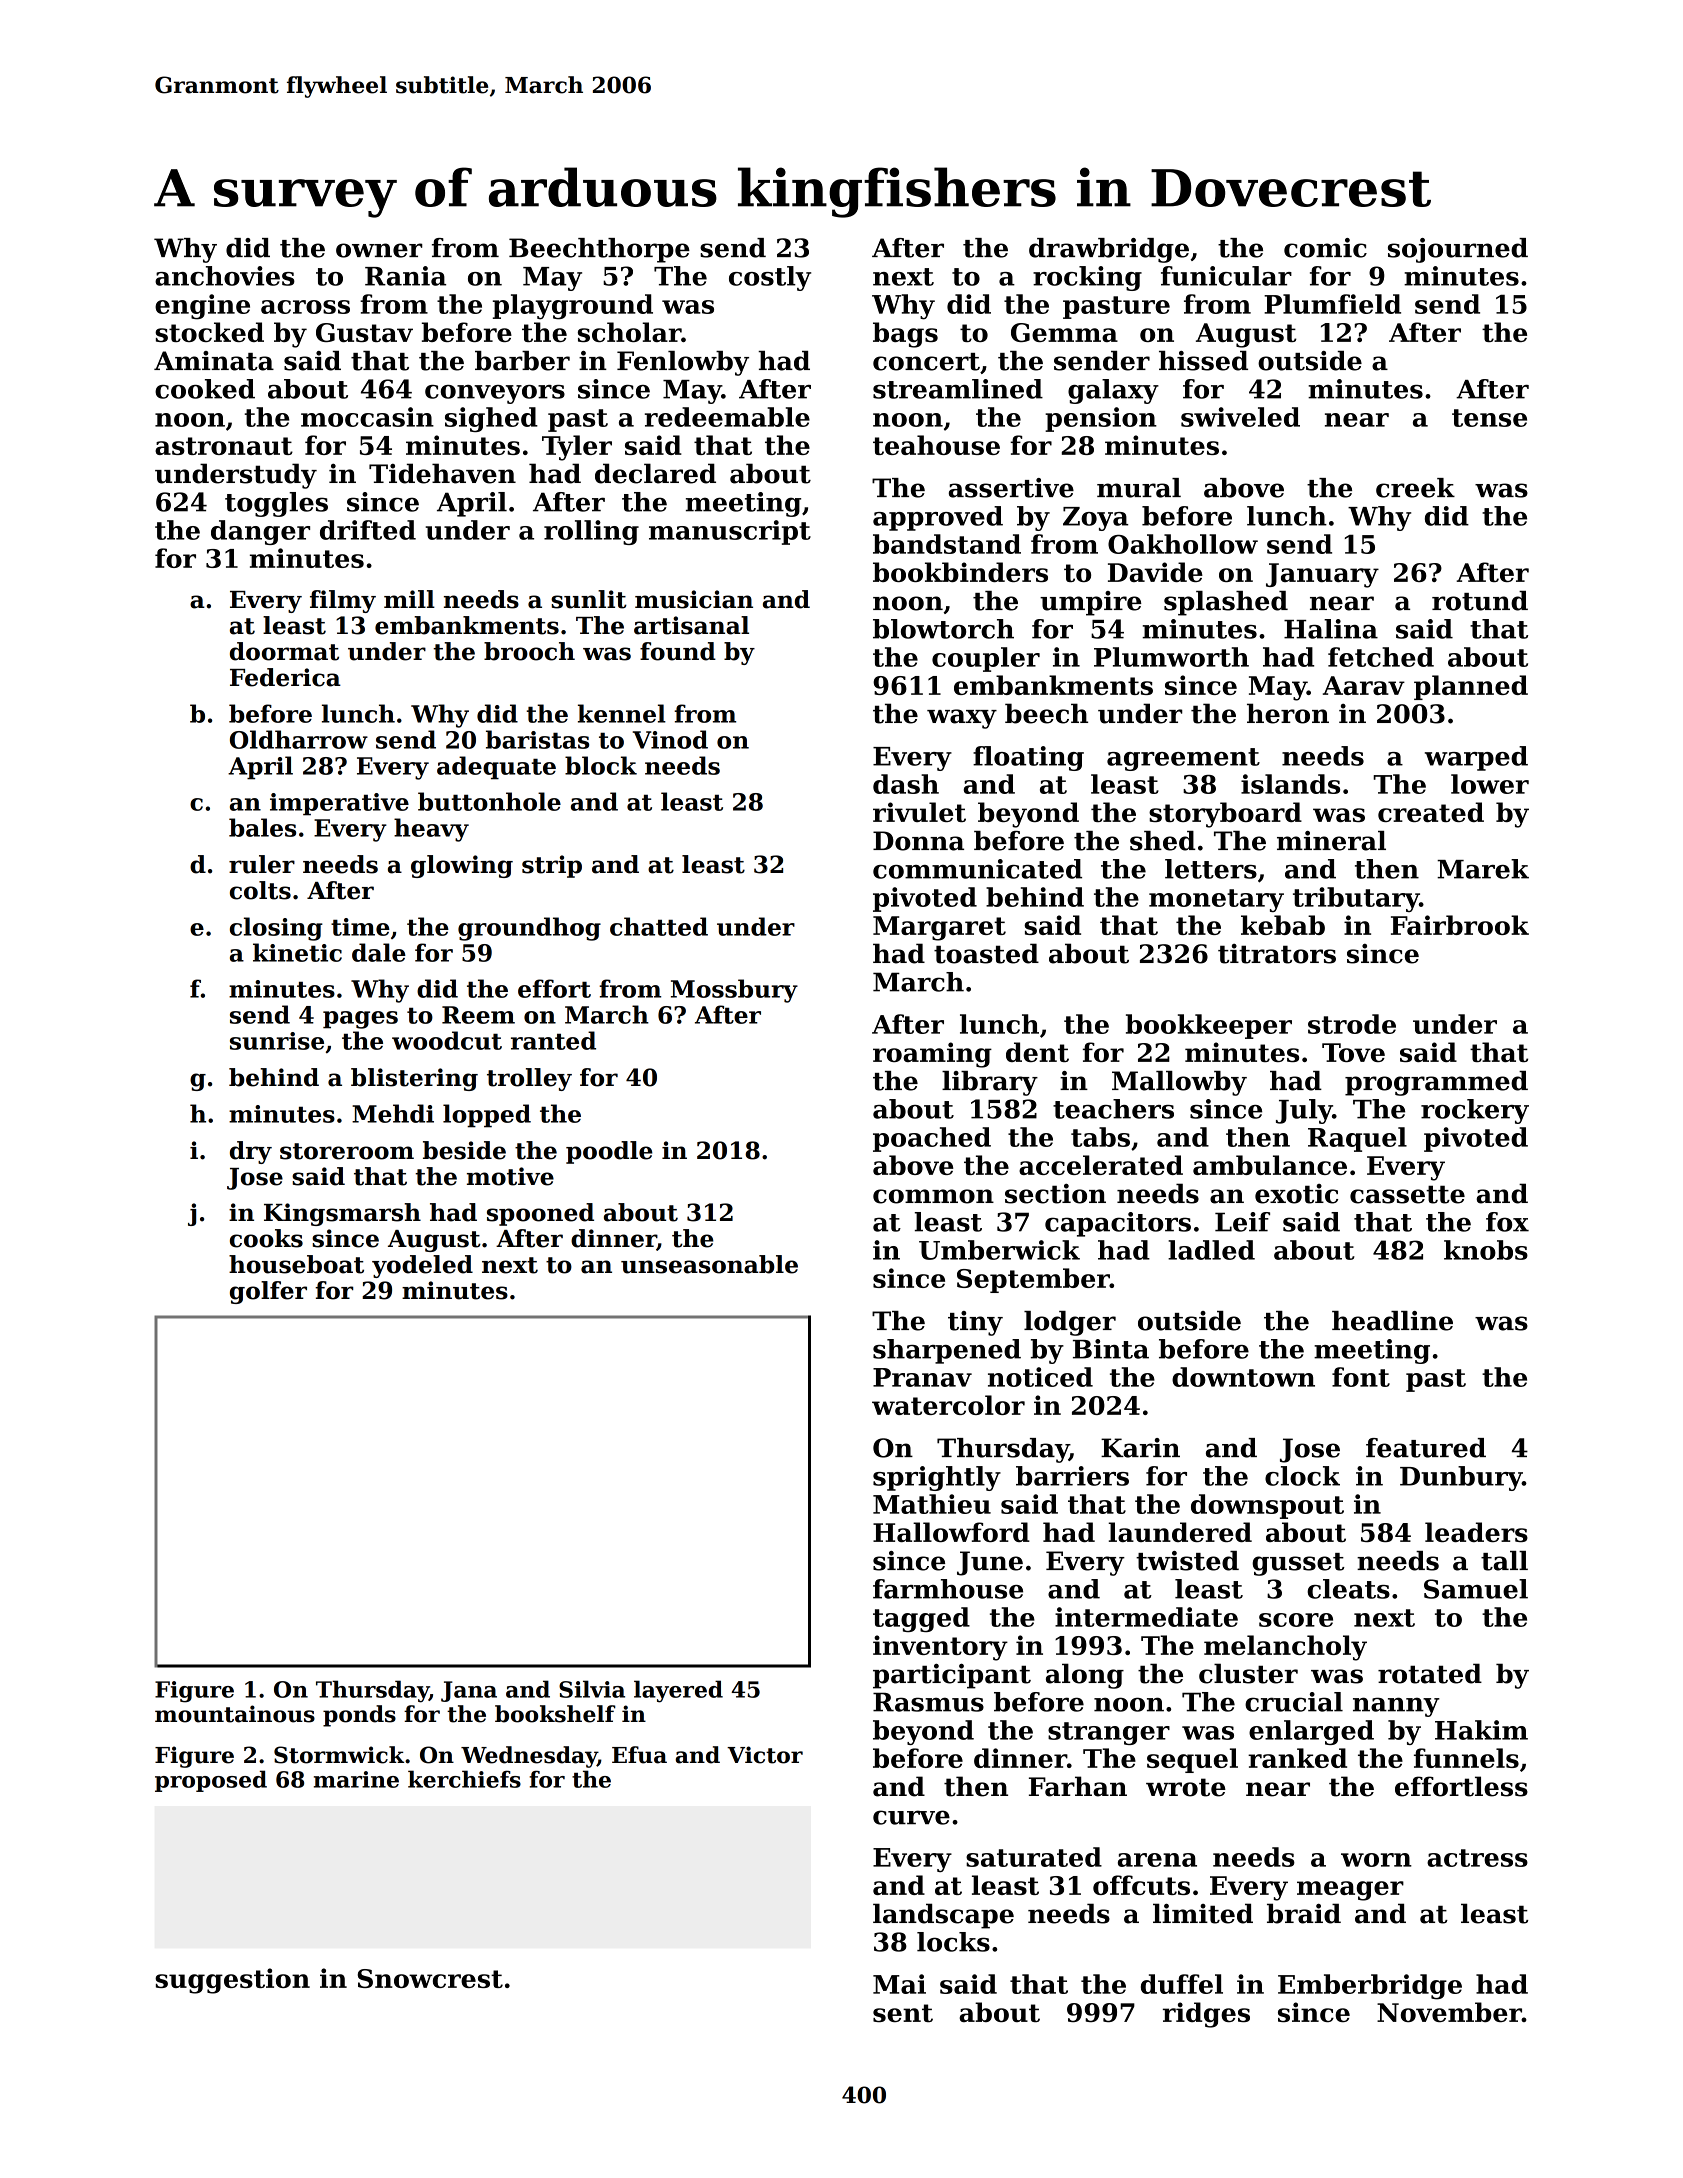  Describe the element at coordinates (770, 278) in the page. I see `costly` at that location.
